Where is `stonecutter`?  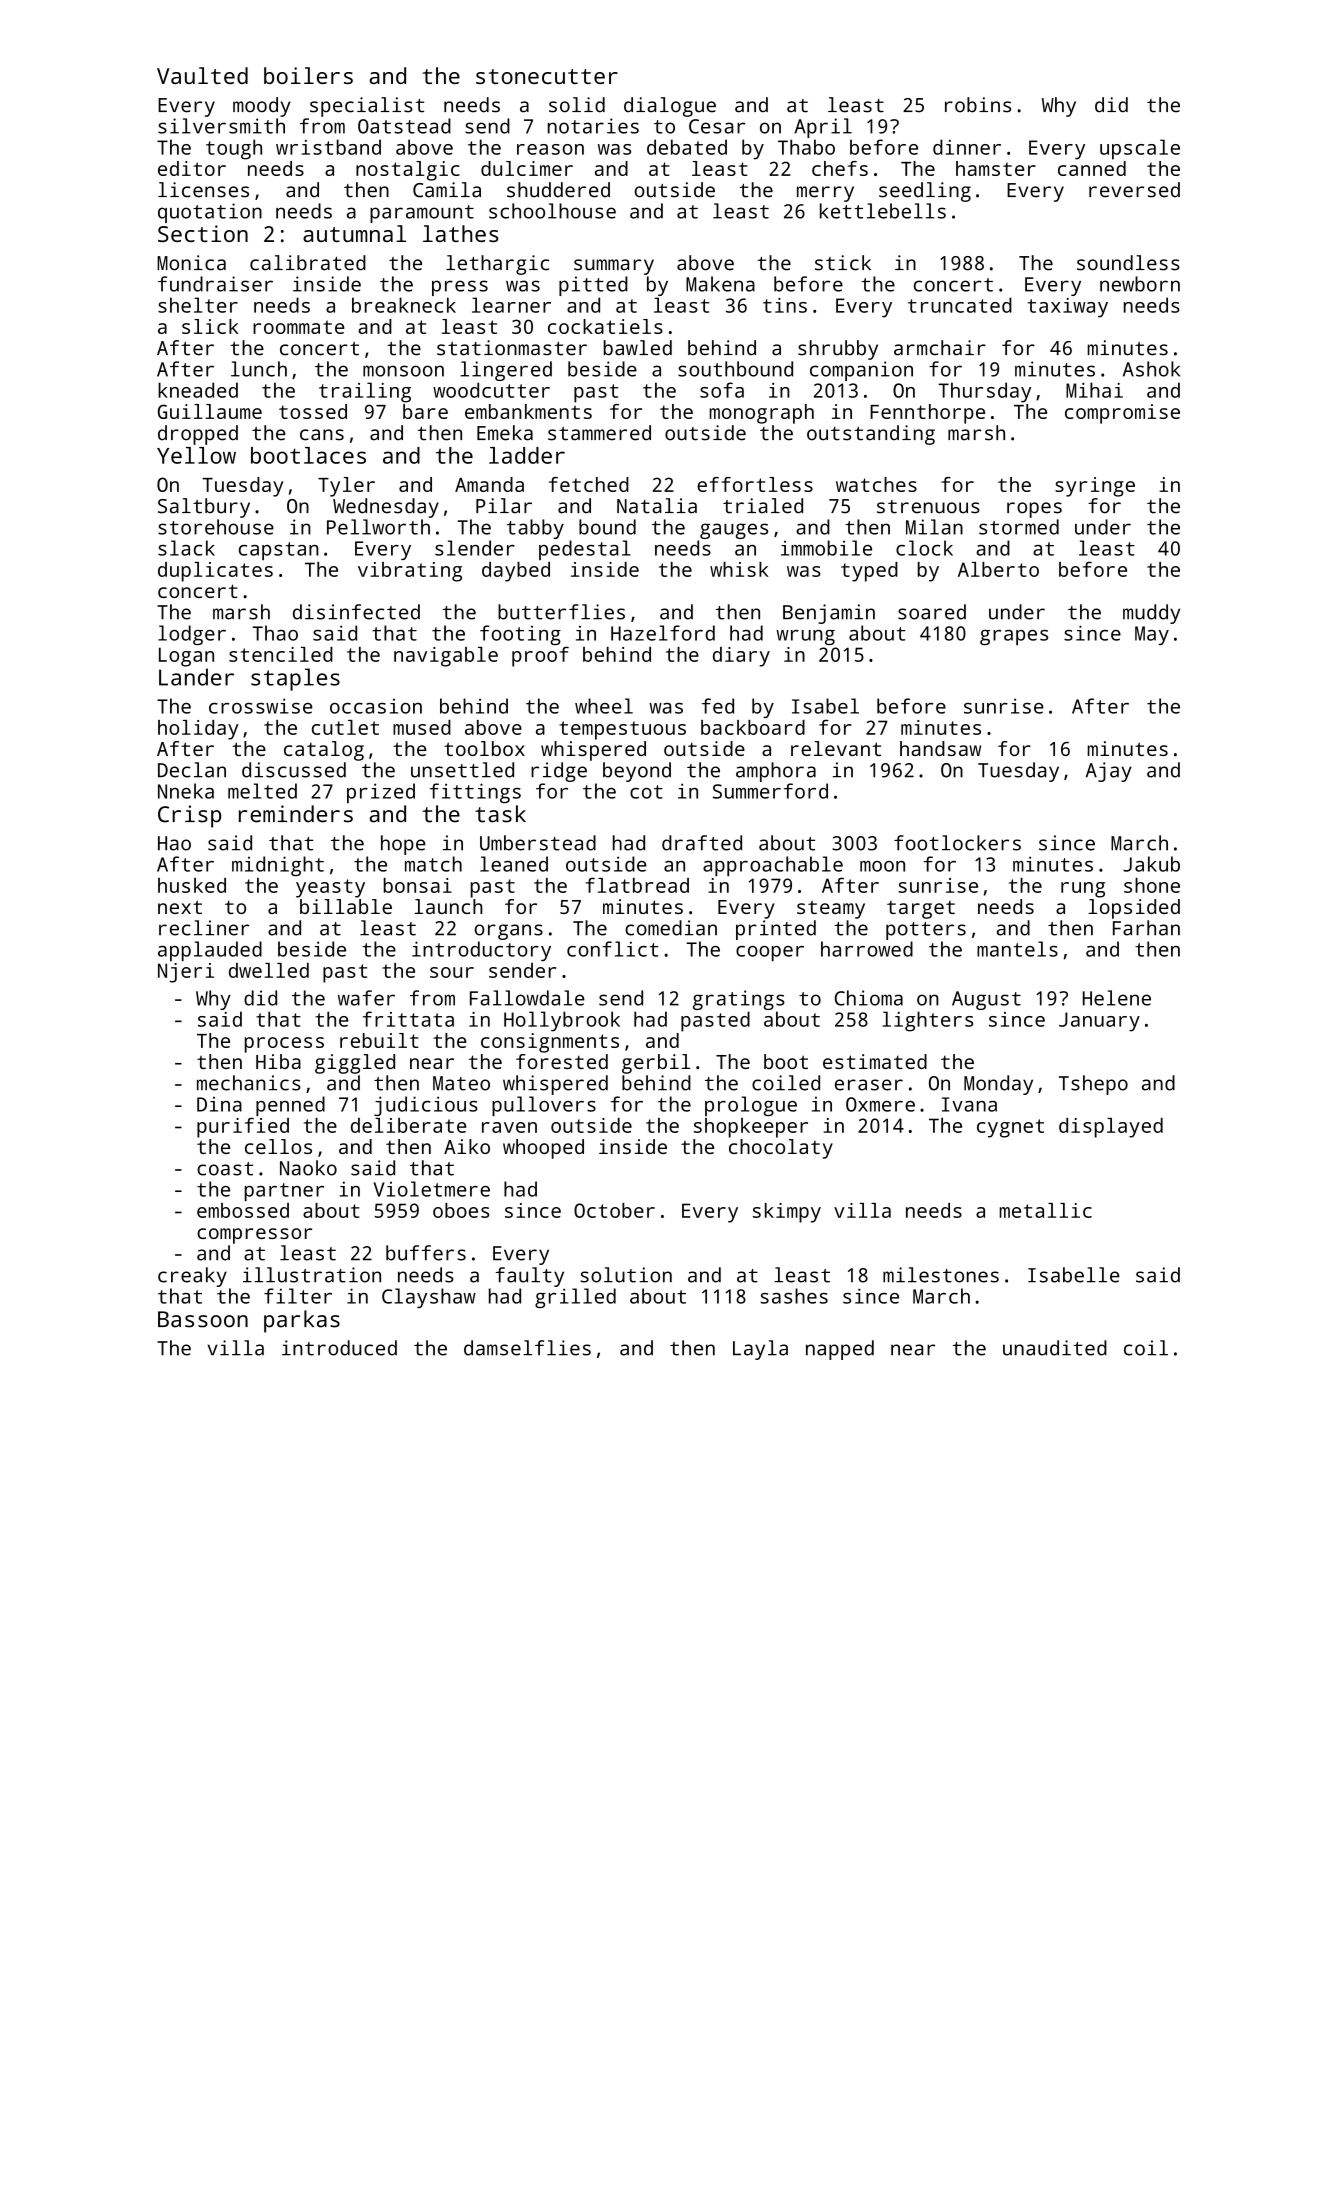 stonecutter is located at coordinates (547, 76).
